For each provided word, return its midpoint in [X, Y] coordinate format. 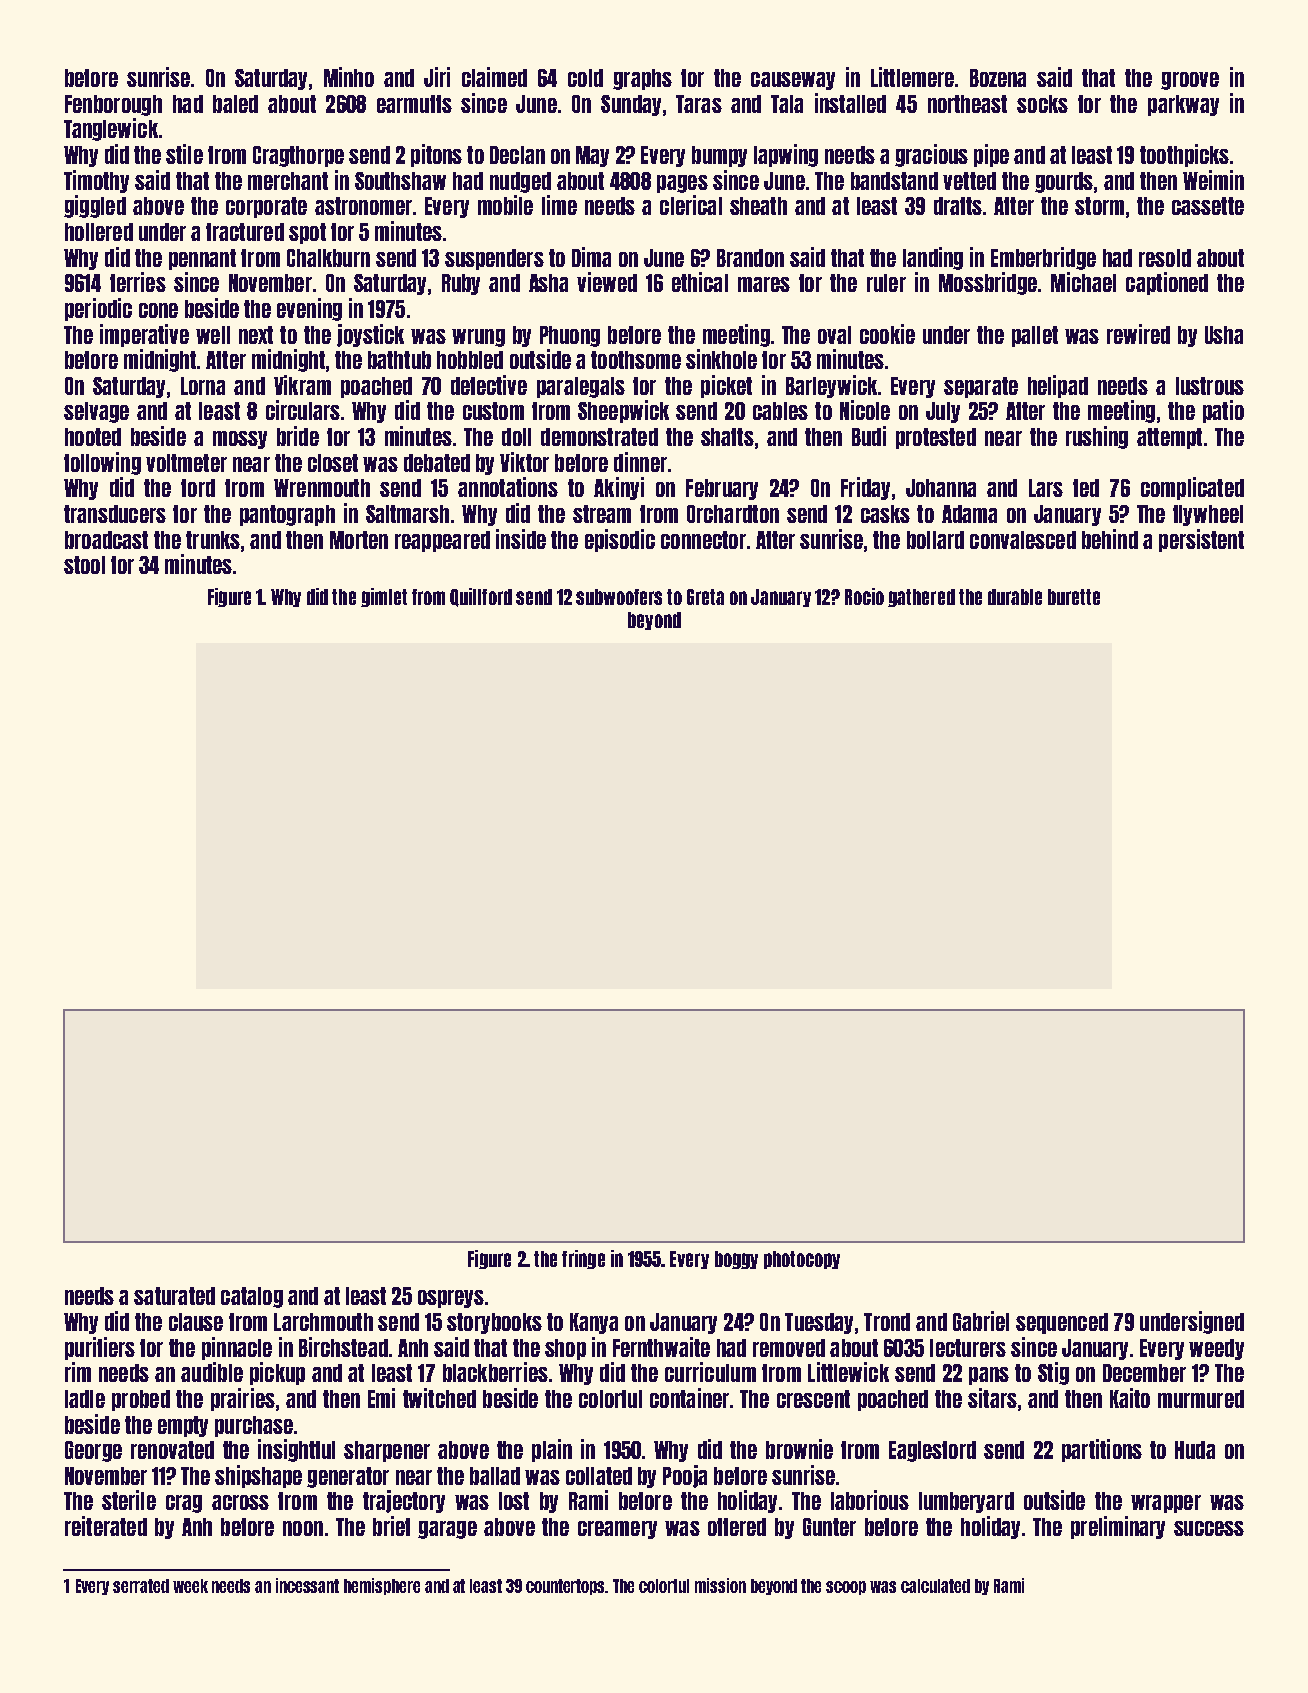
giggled [95, 206]
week [190, 1586]
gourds [1064, 182]
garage [447, 1530]
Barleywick [831, 386]
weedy [1216, 1349]
